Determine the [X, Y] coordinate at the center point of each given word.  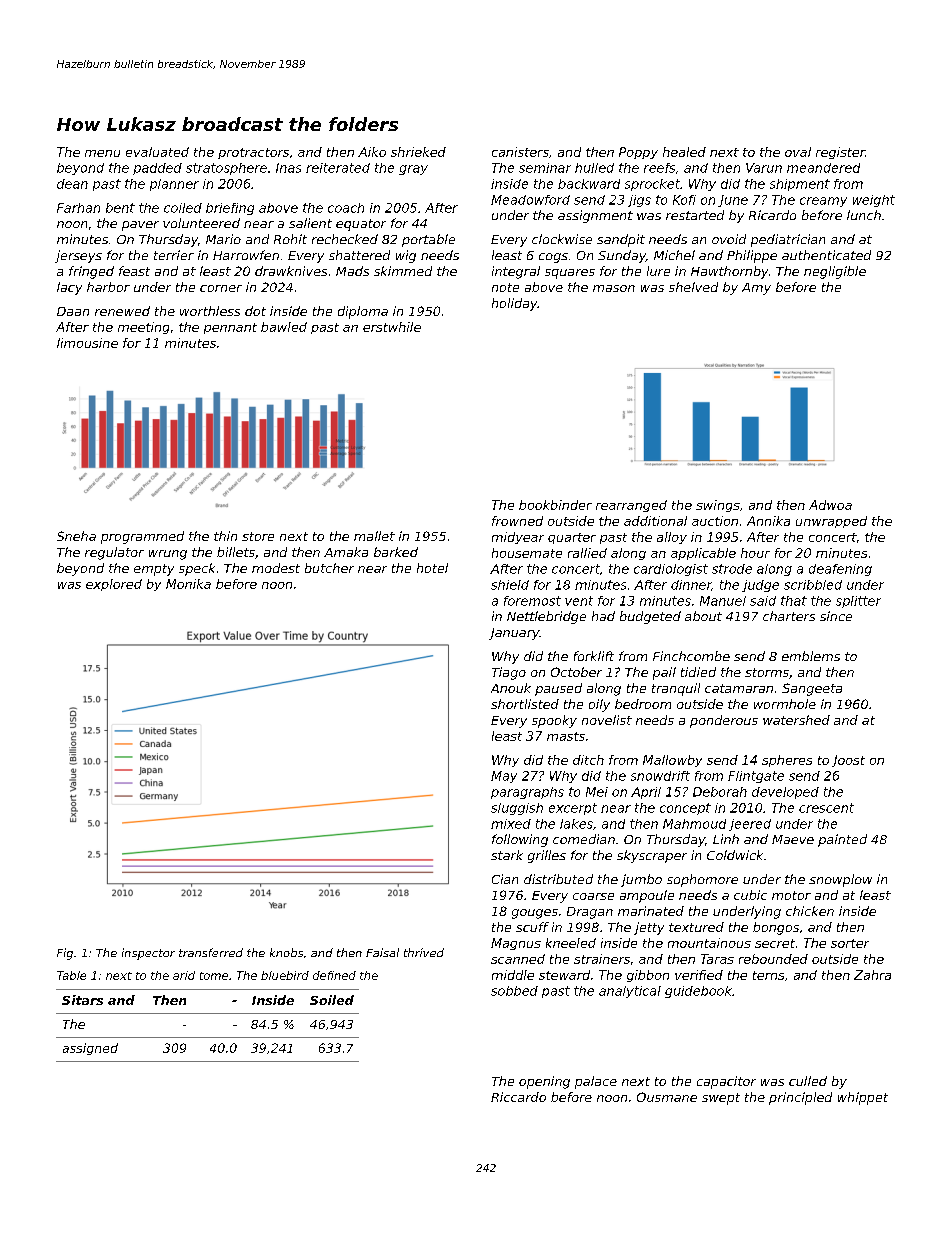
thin [225, 536]
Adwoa [830, 505]
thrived [424, 952]
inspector [148, 954]
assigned [90, 1049]
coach [346, 208]
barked [396, 552]
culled [808, 1081]
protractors [253, 153]
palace [596, 1082]
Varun [764, 168]
